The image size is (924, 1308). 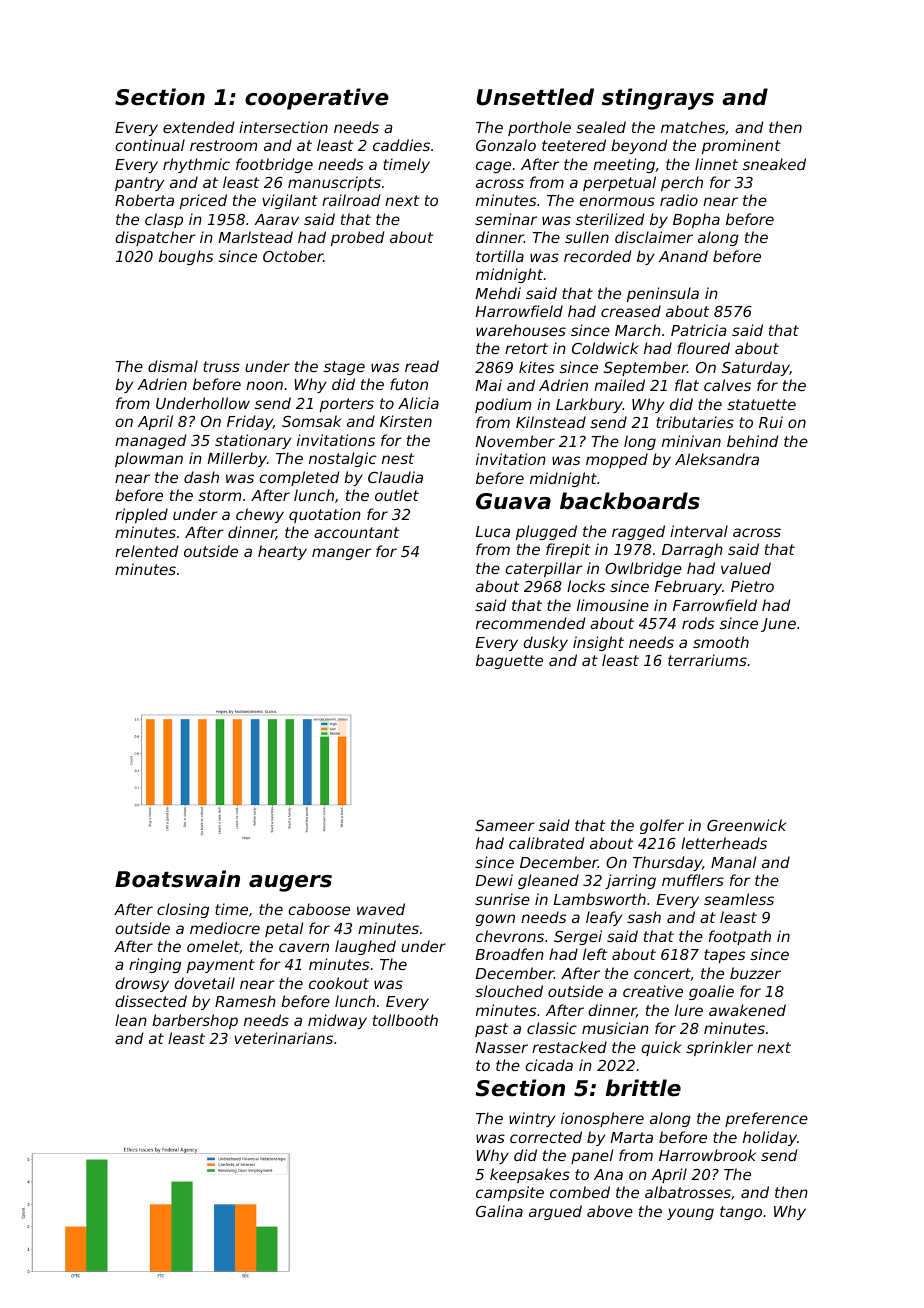 What do you see at coordinates (357, 238) in the document?
I see `probed` at bounding box center [357, 238].
